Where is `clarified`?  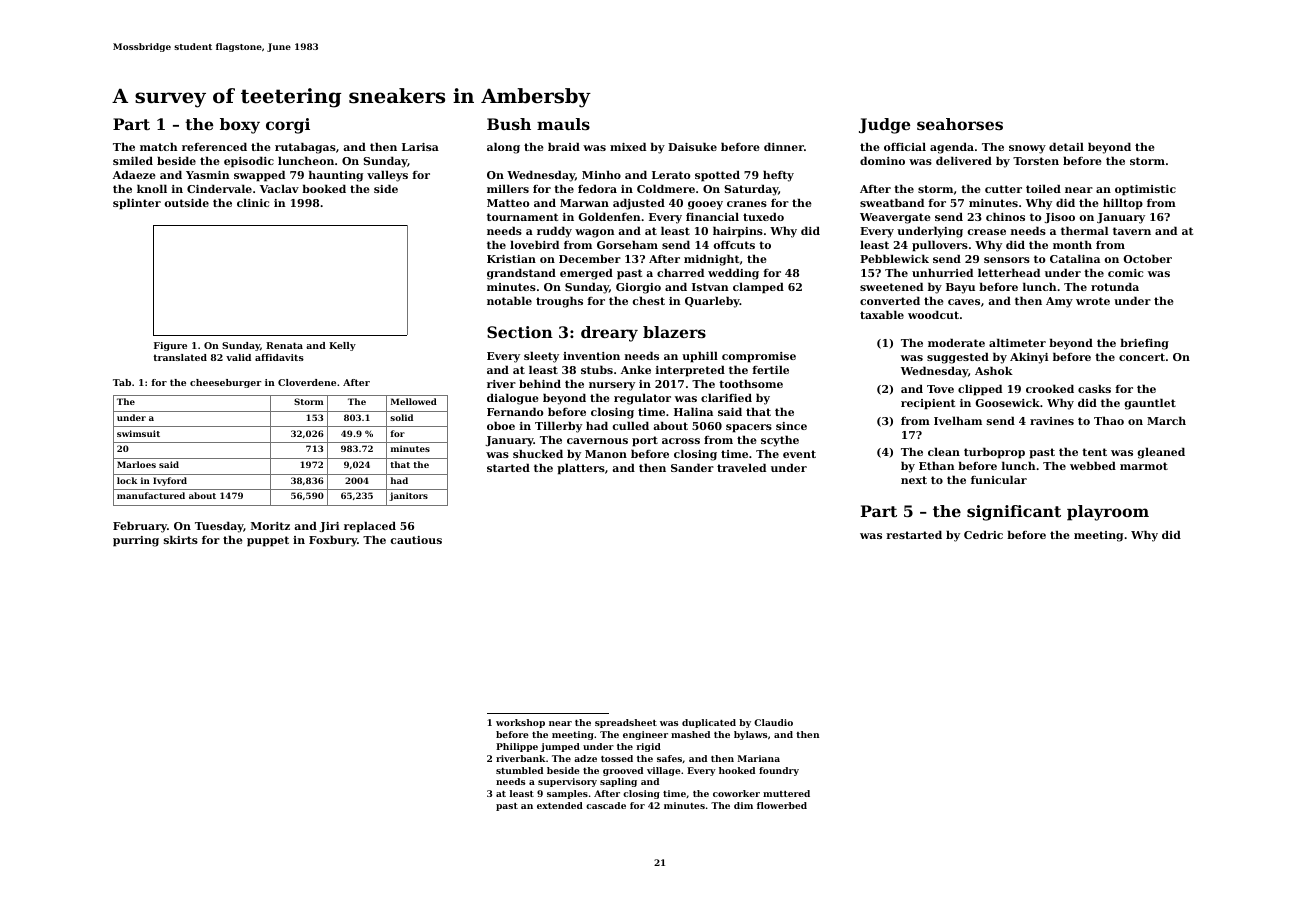
clarified is located at coordinates (726, 397).
